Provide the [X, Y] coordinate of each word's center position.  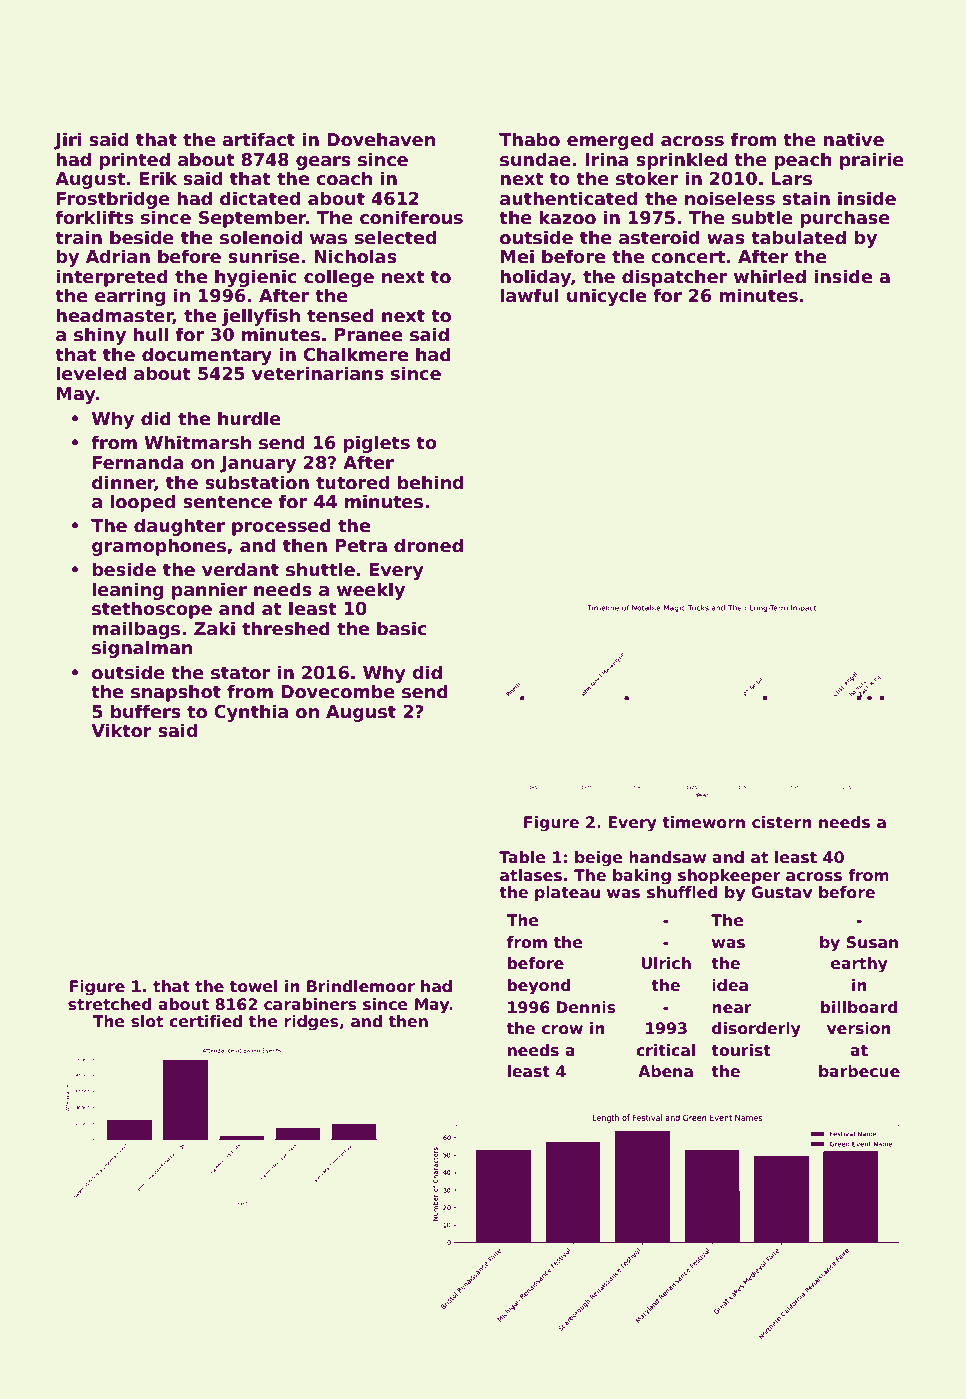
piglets [376, 444]
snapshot [176, 693]
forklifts [94, 217]
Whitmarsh [197, 442]
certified [205, 1021]
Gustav [781, 892]
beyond [539, 987]
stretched [110, 1004]
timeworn [703, 822]
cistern [782, 822]
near [732, 1009]
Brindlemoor [361, 986]
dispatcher [674, 278]
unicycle [606, 297]
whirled [770, 276]
